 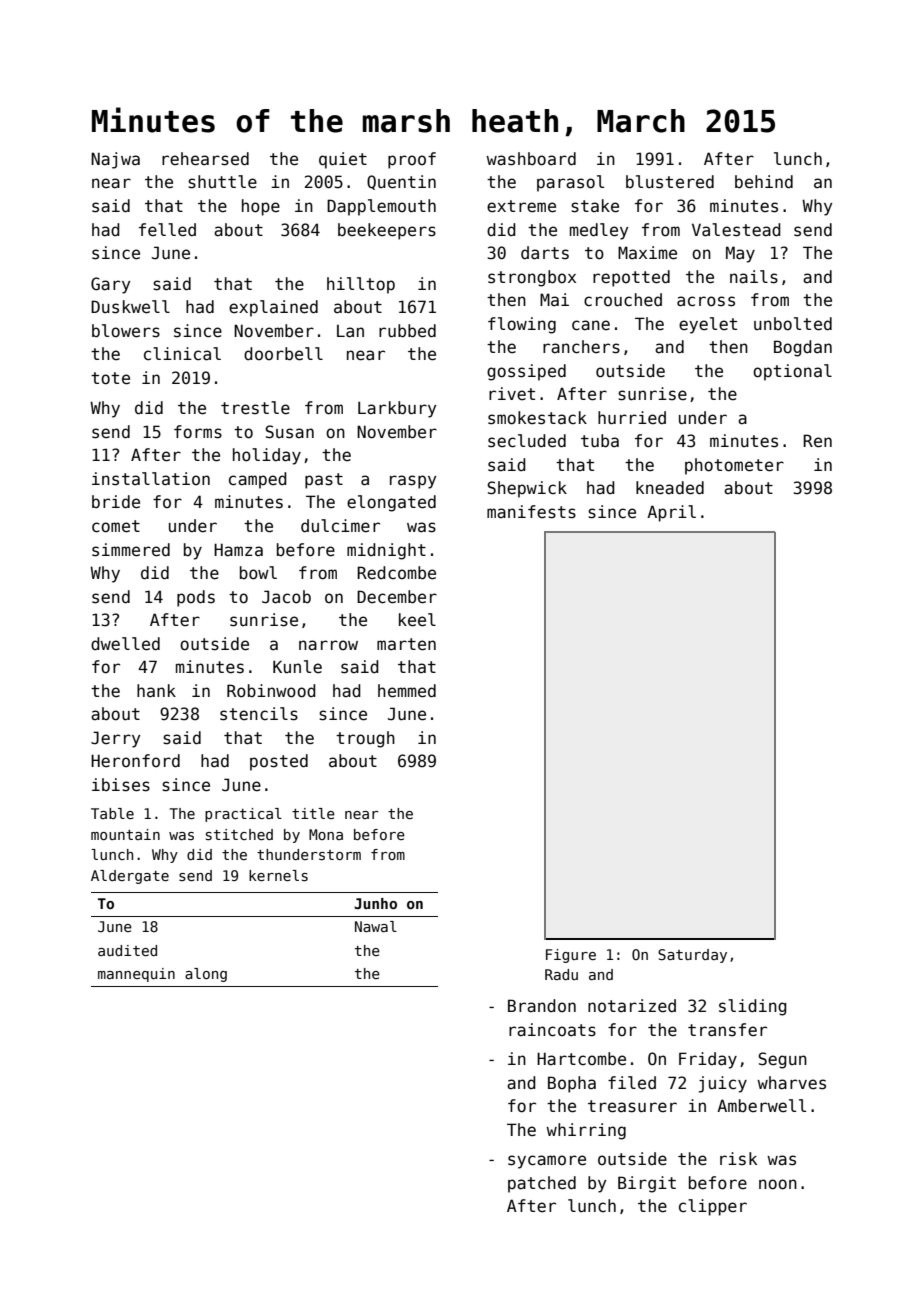 I want to click on patched, so click(x=542, y=1184).
